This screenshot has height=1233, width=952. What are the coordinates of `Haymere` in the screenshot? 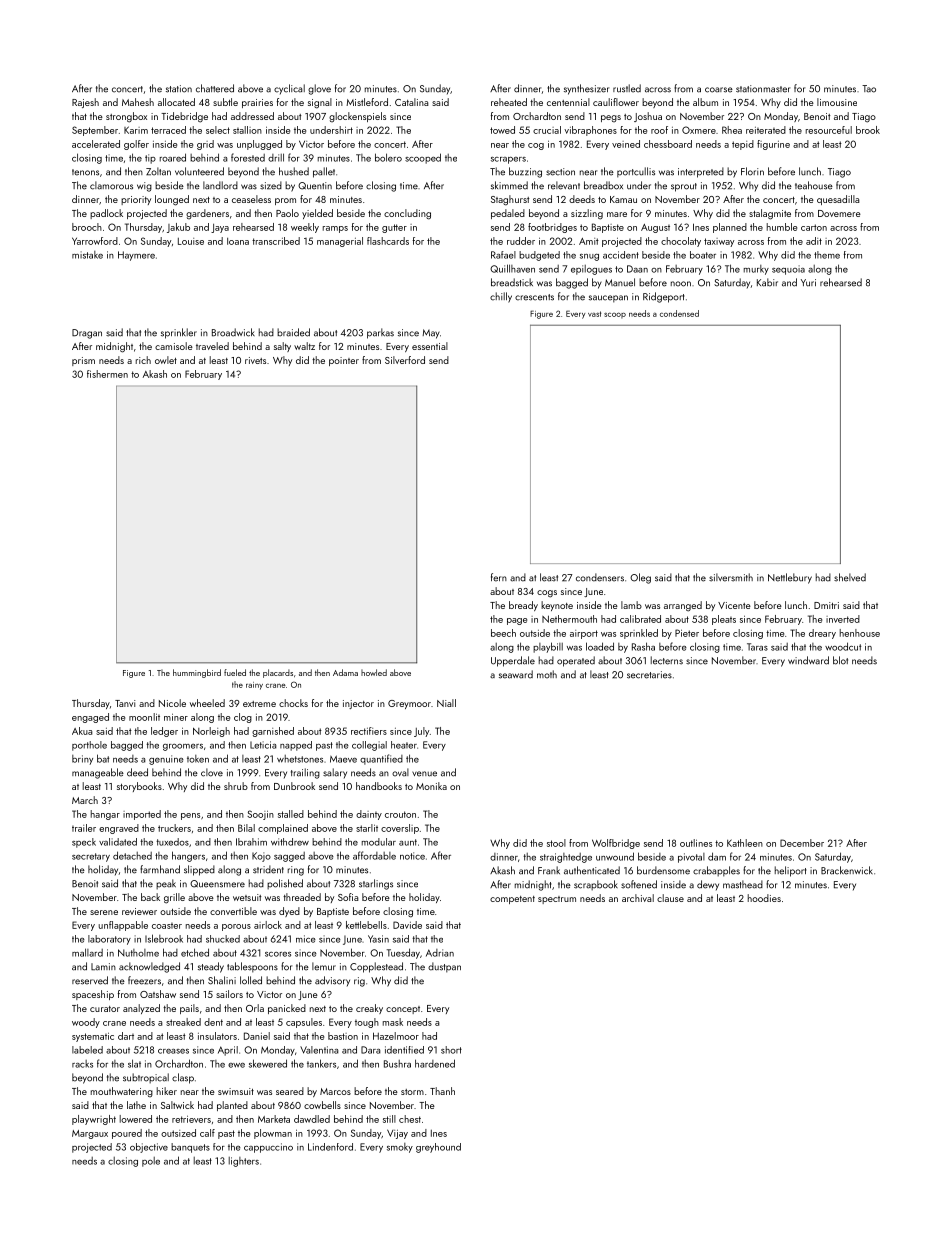 It's located at (136, 256).
